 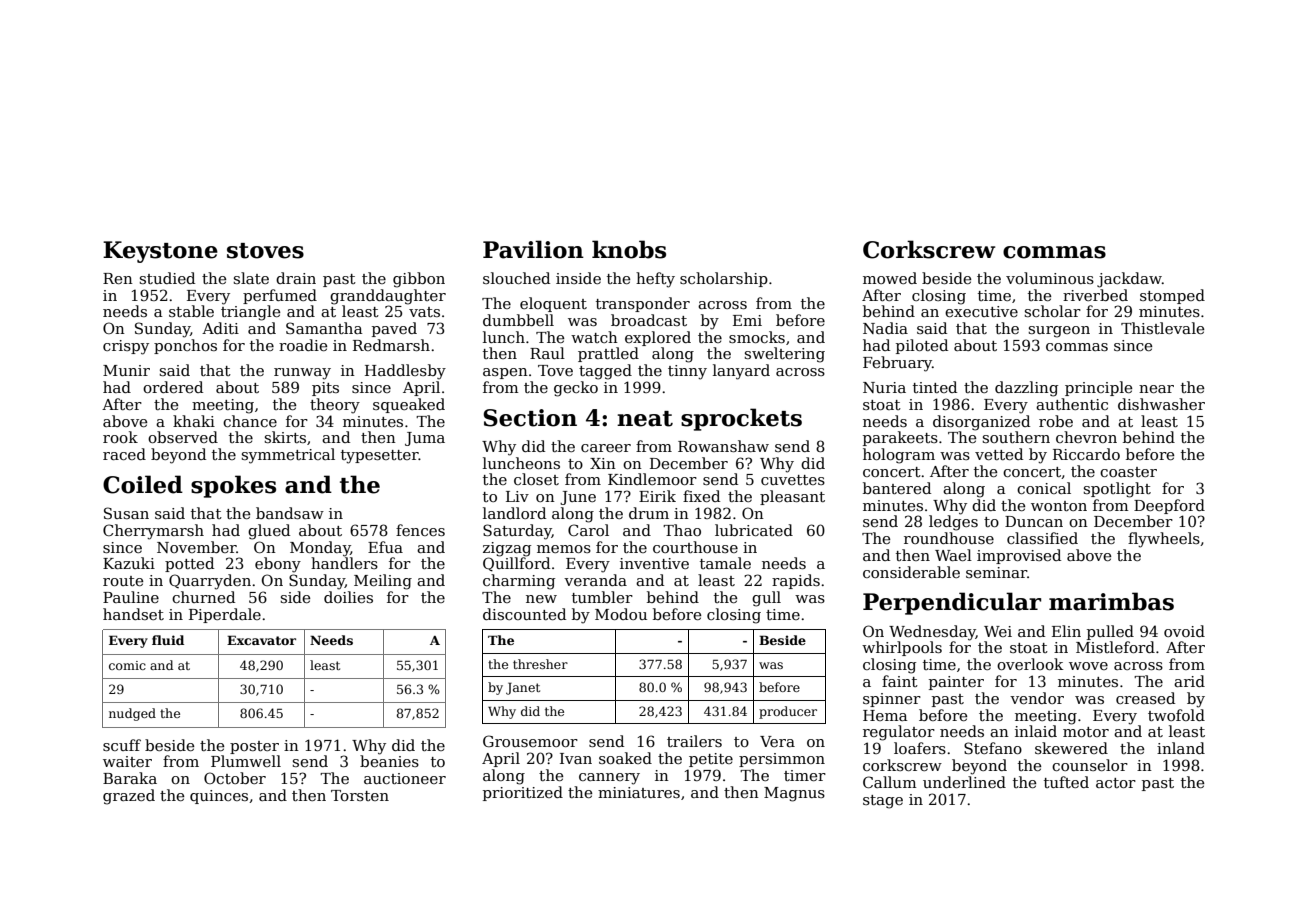 What do you see at coordinates (1086, 437) in the screenshot?
I see `chevron` at bounding box center [1086, 437].
